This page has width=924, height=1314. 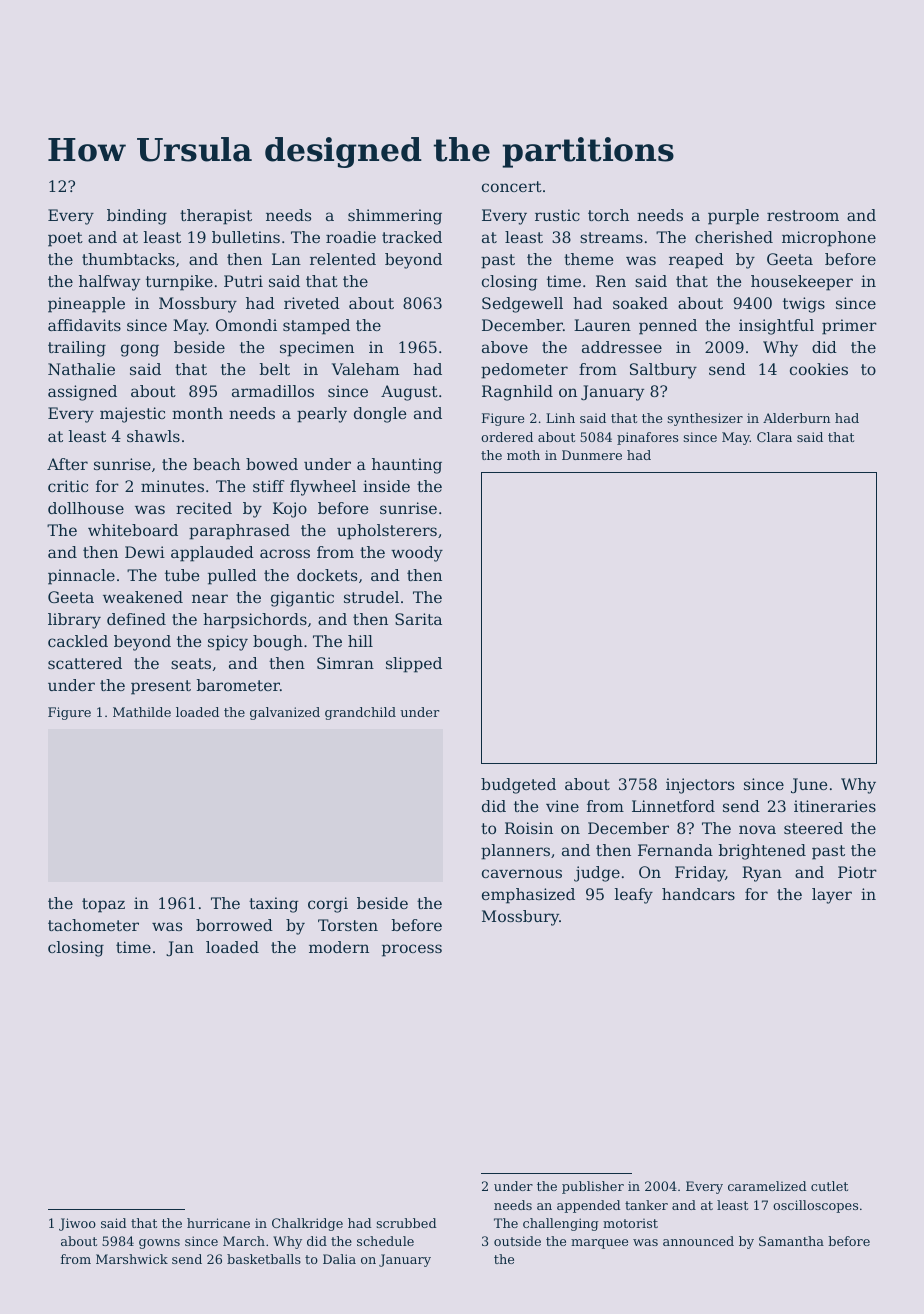 I want to click on tachometer, so click(x=93, y=925).
